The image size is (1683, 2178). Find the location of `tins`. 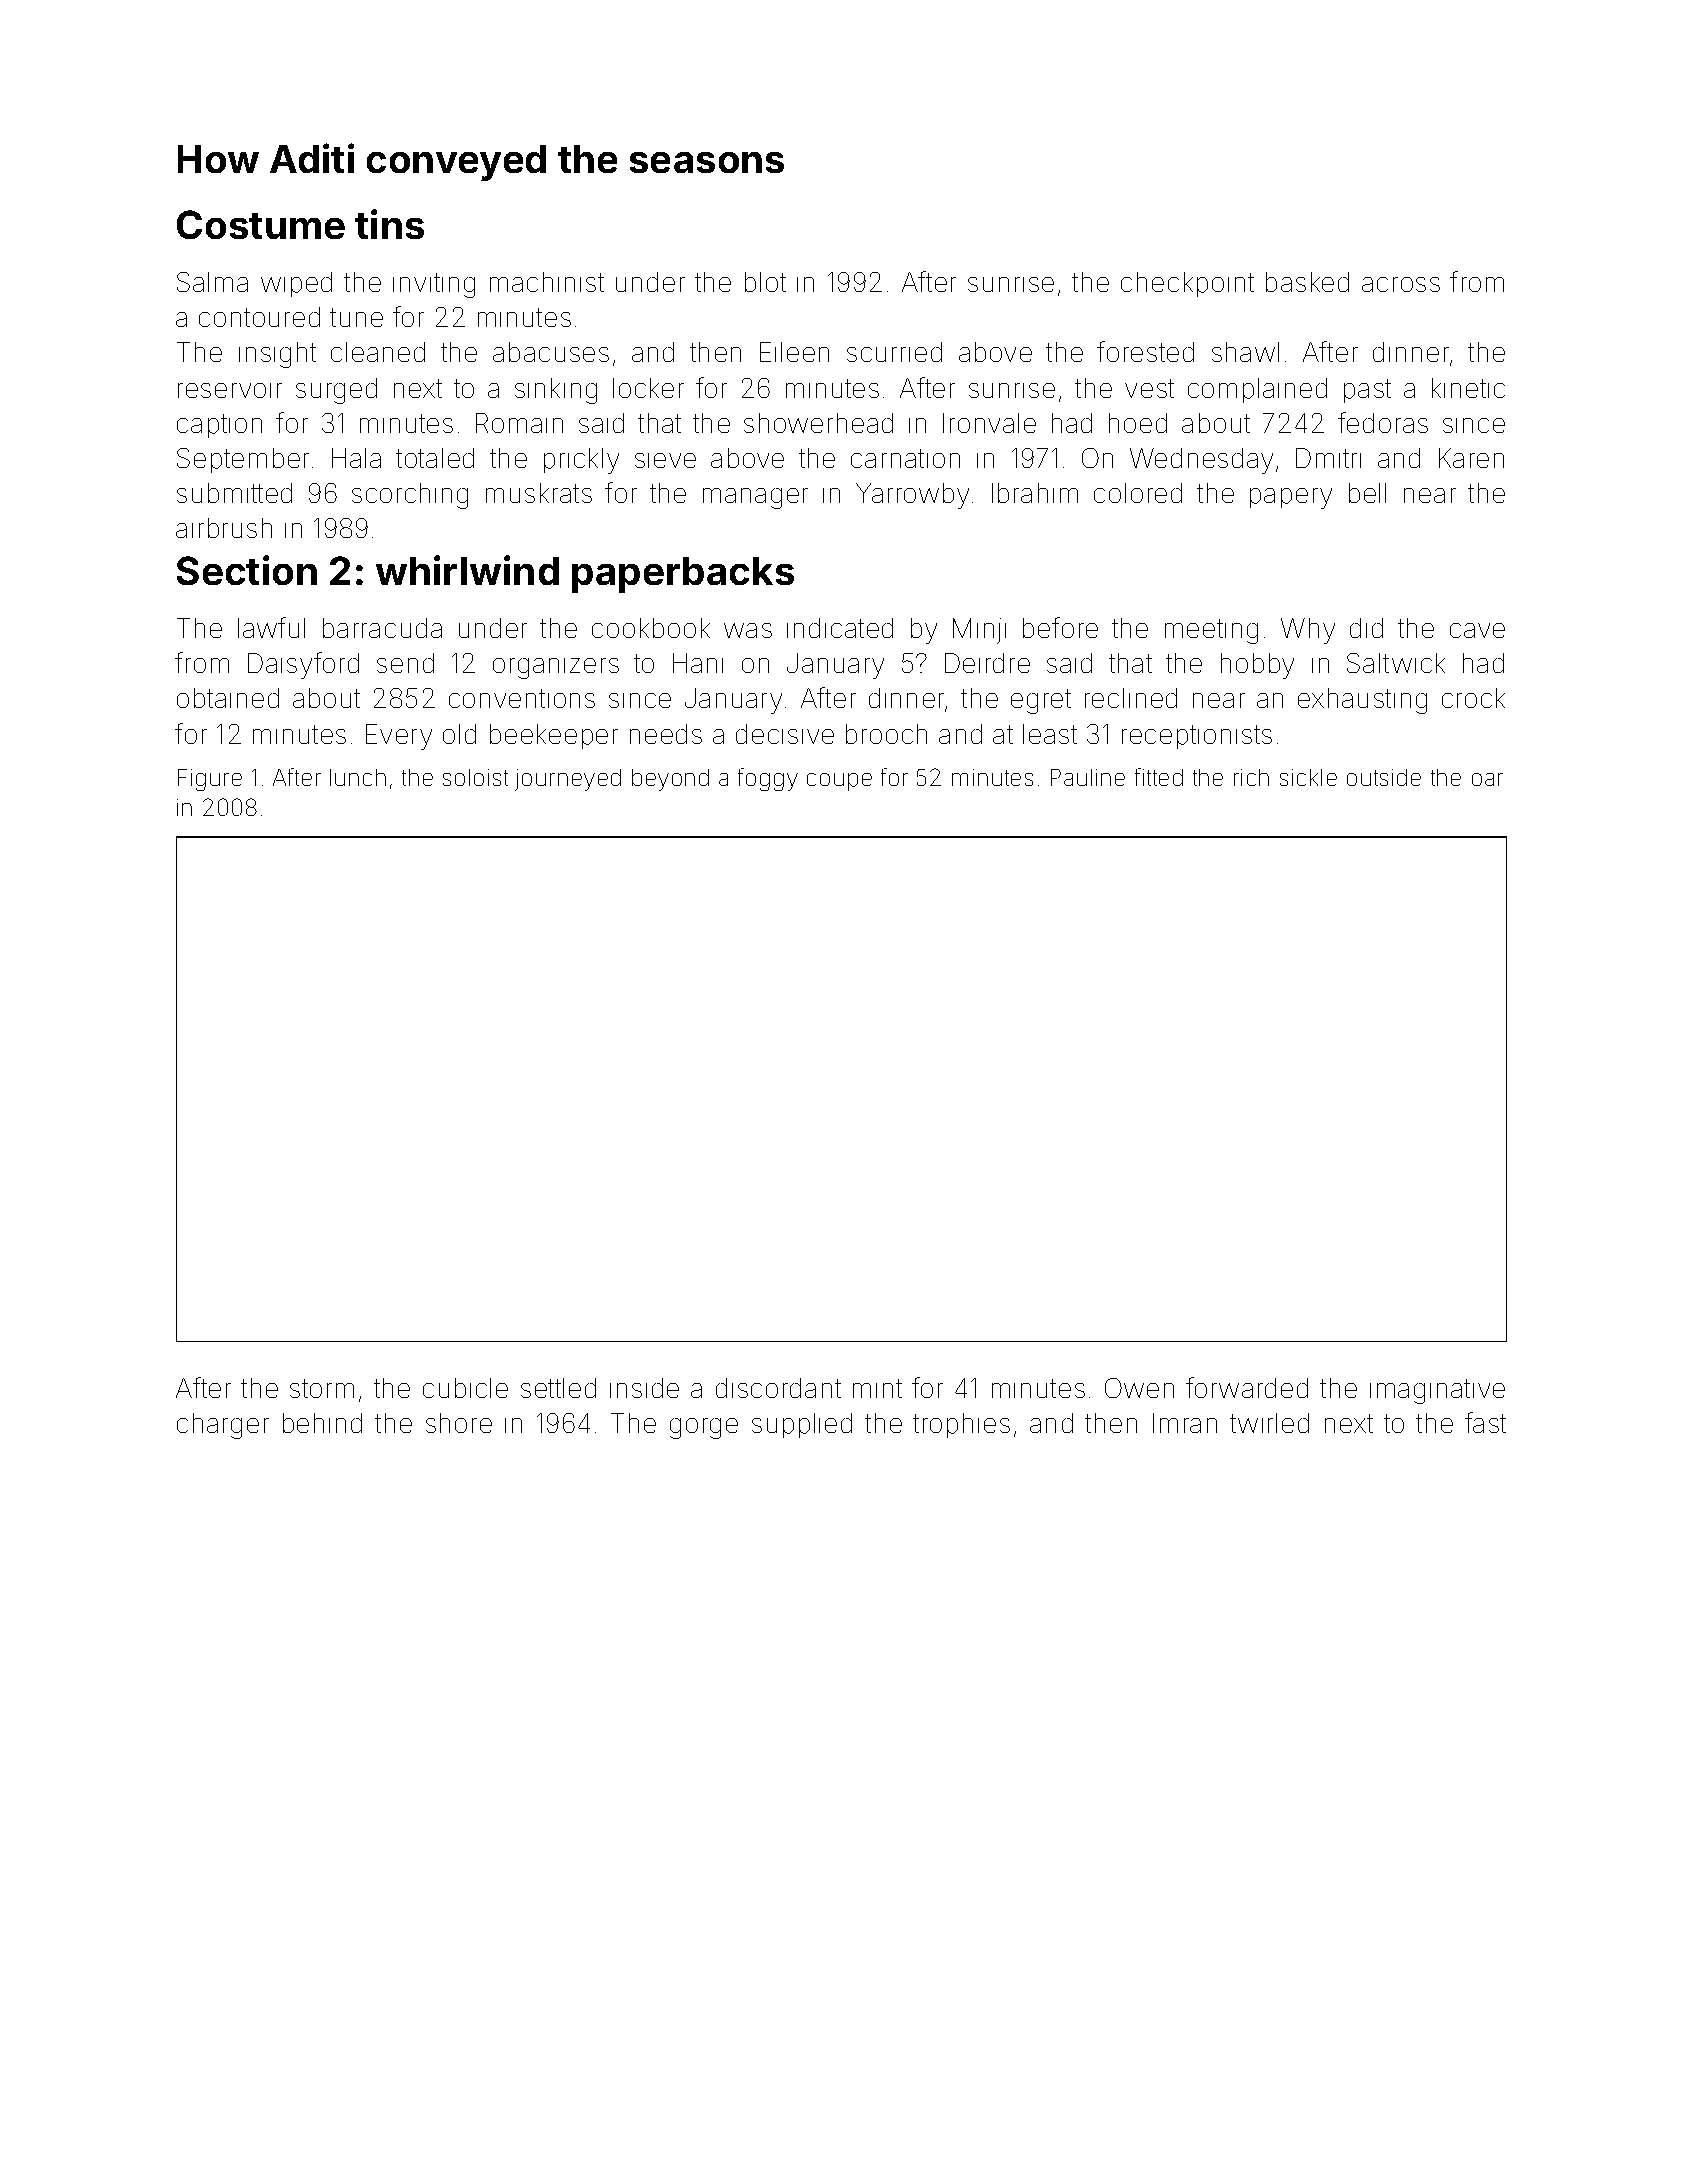

tins is located at coordinates (389, 224).
